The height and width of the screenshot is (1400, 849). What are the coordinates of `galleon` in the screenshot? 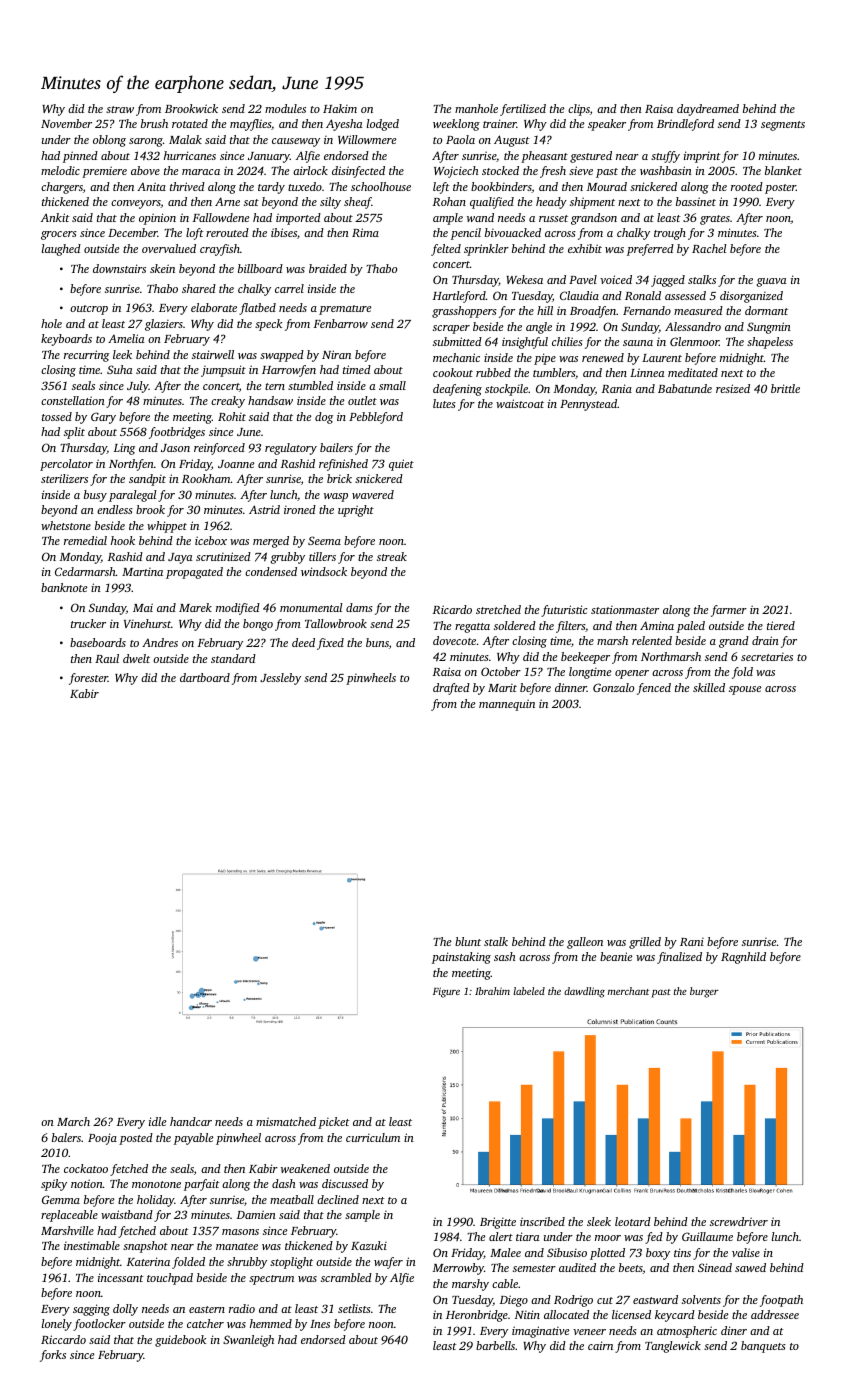 It's located at (585, 943).
